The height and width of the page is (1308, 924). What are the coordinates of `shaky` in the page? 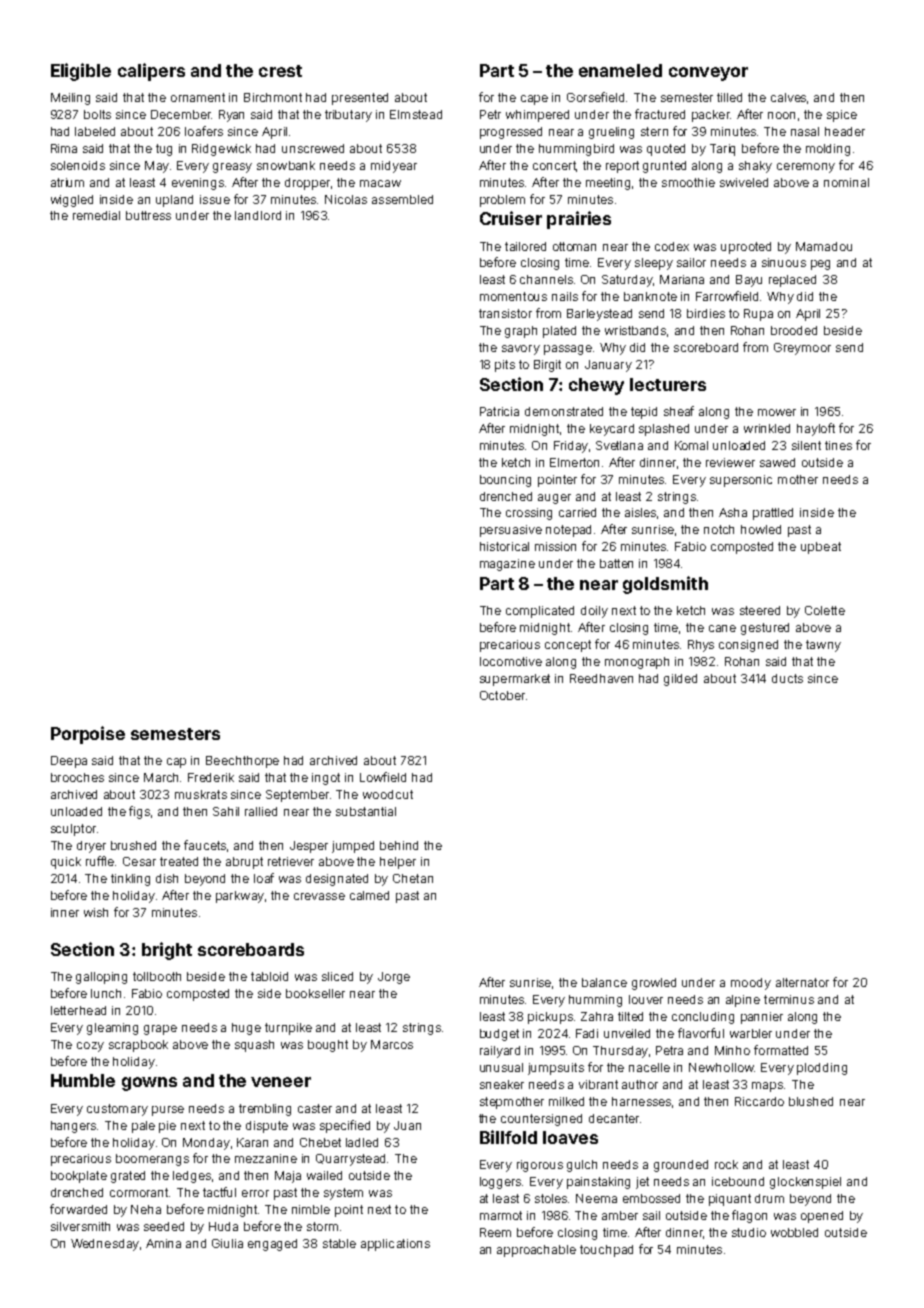 It's located at (755, 167).
